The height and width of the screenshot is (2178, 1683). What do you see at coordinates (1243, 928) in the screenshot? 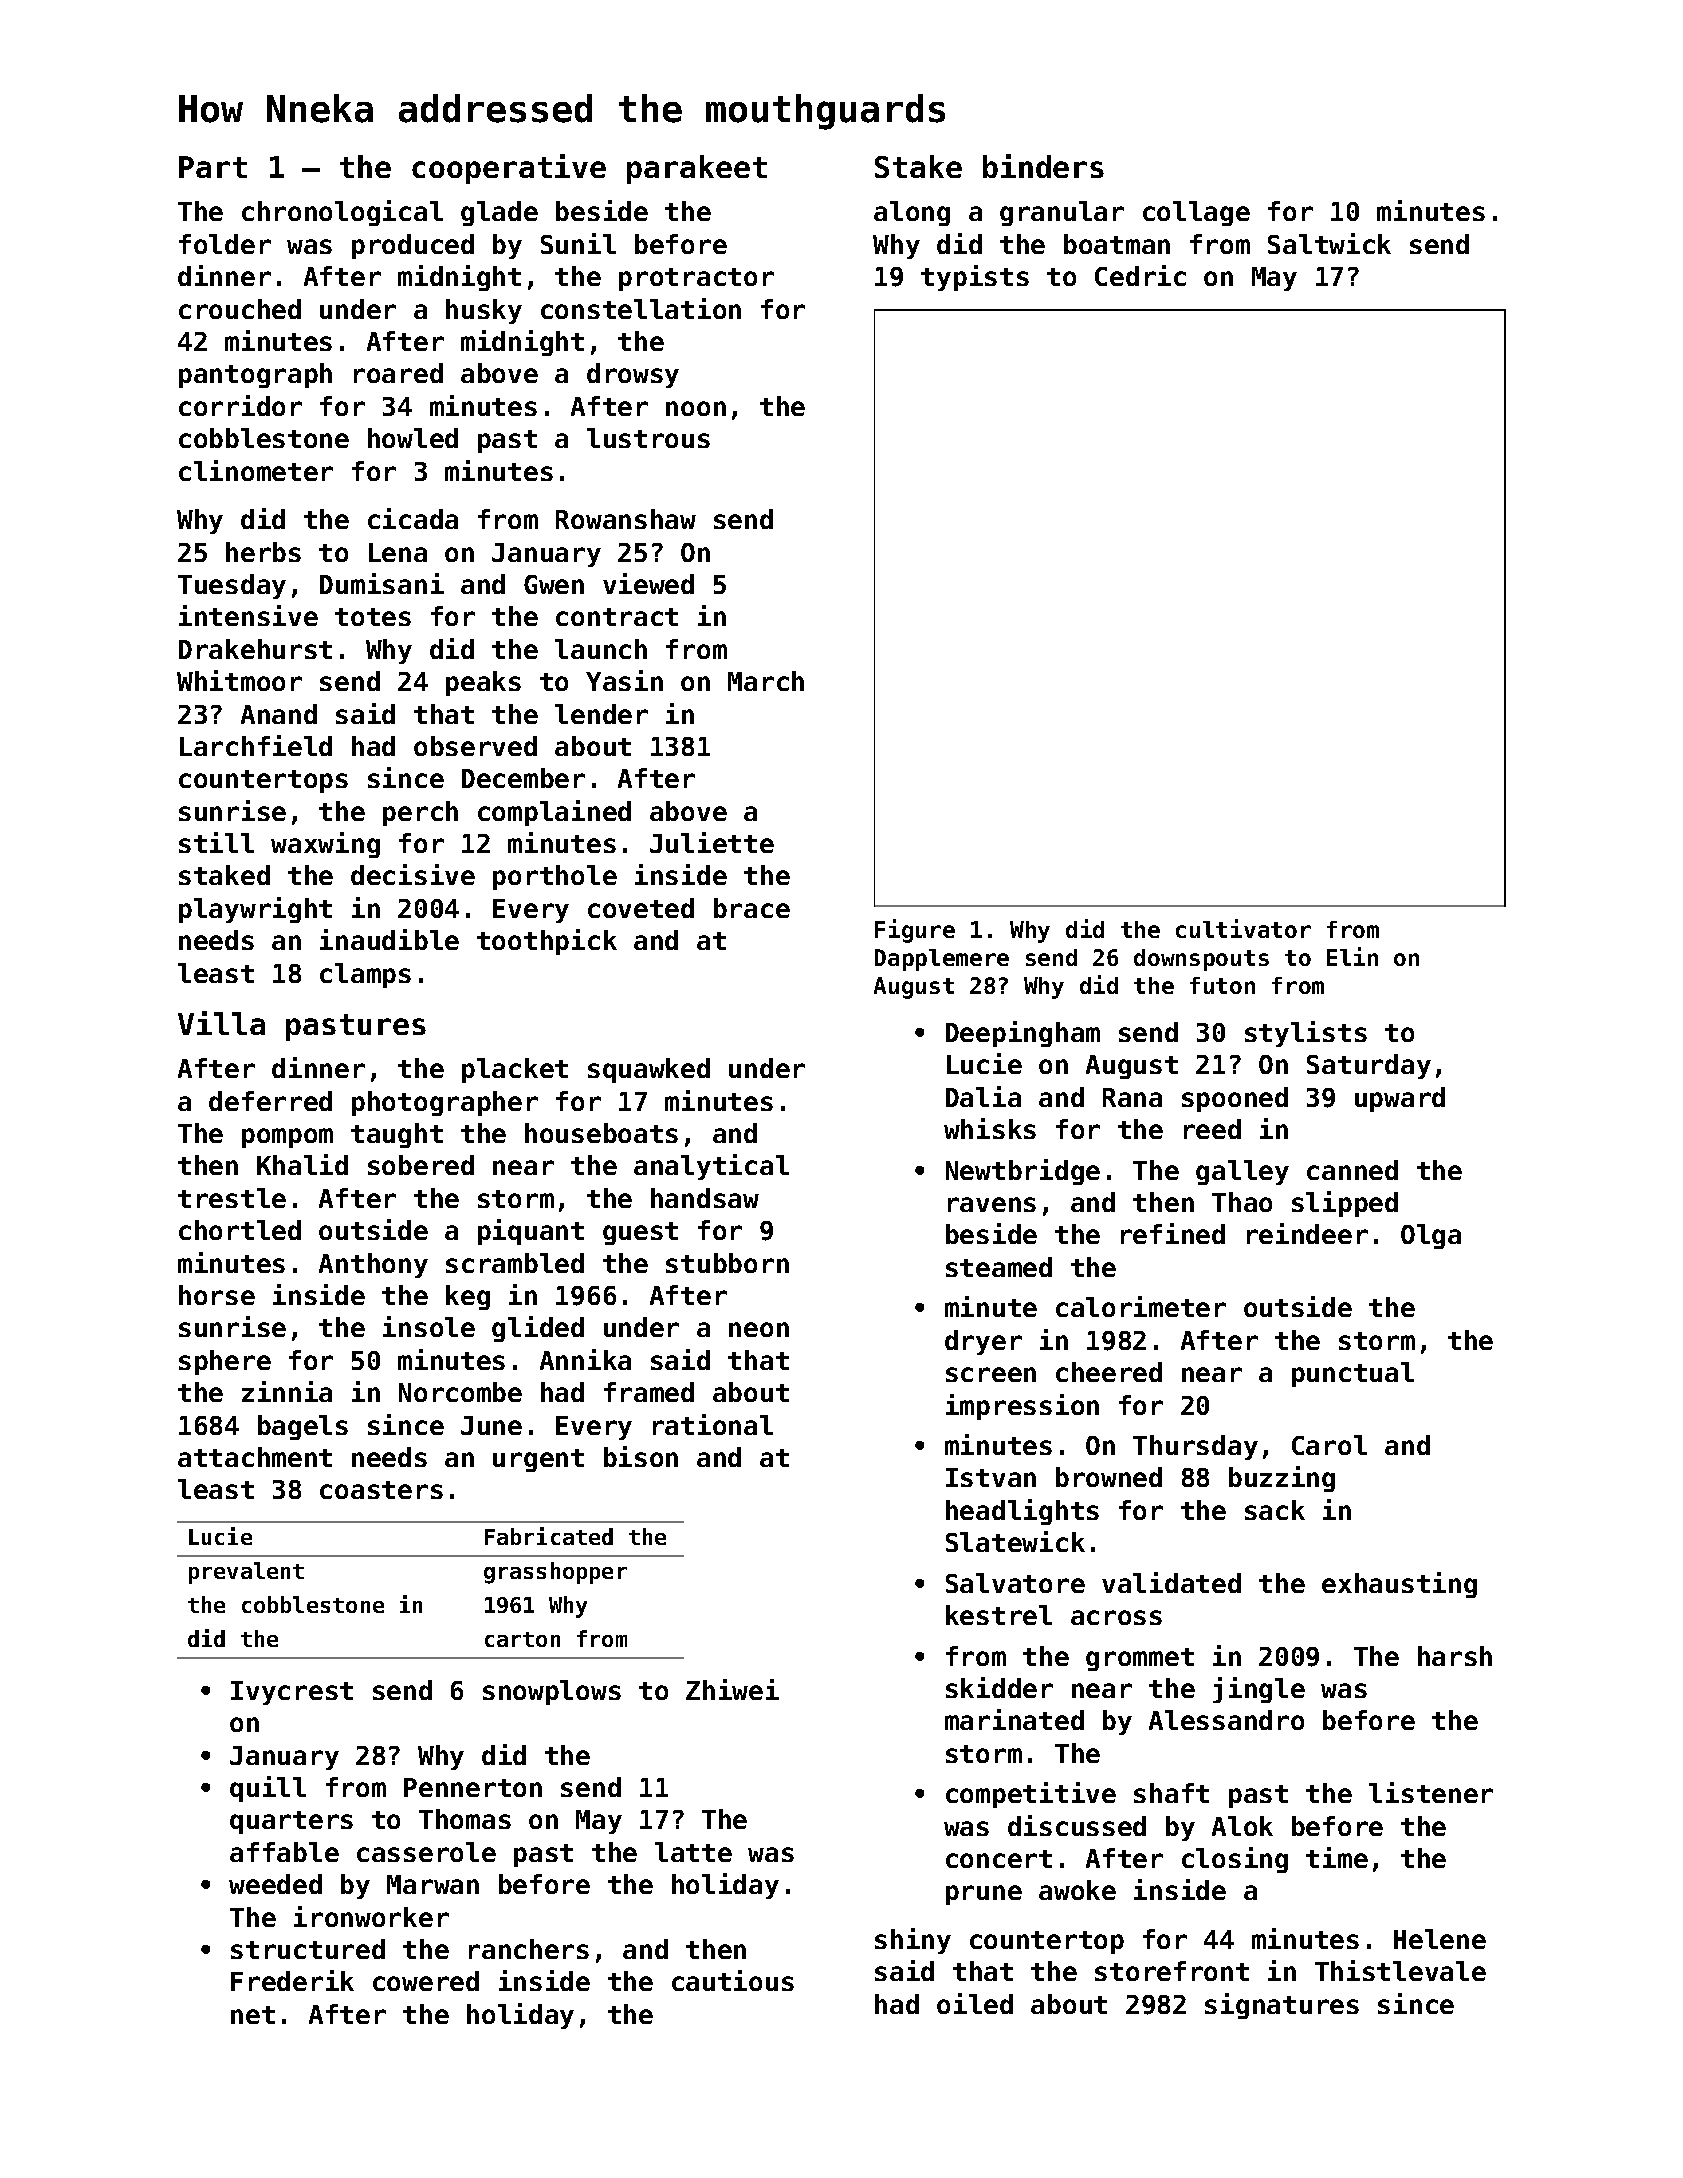
I see `cultivator` at bounding box center [1243, 928].
